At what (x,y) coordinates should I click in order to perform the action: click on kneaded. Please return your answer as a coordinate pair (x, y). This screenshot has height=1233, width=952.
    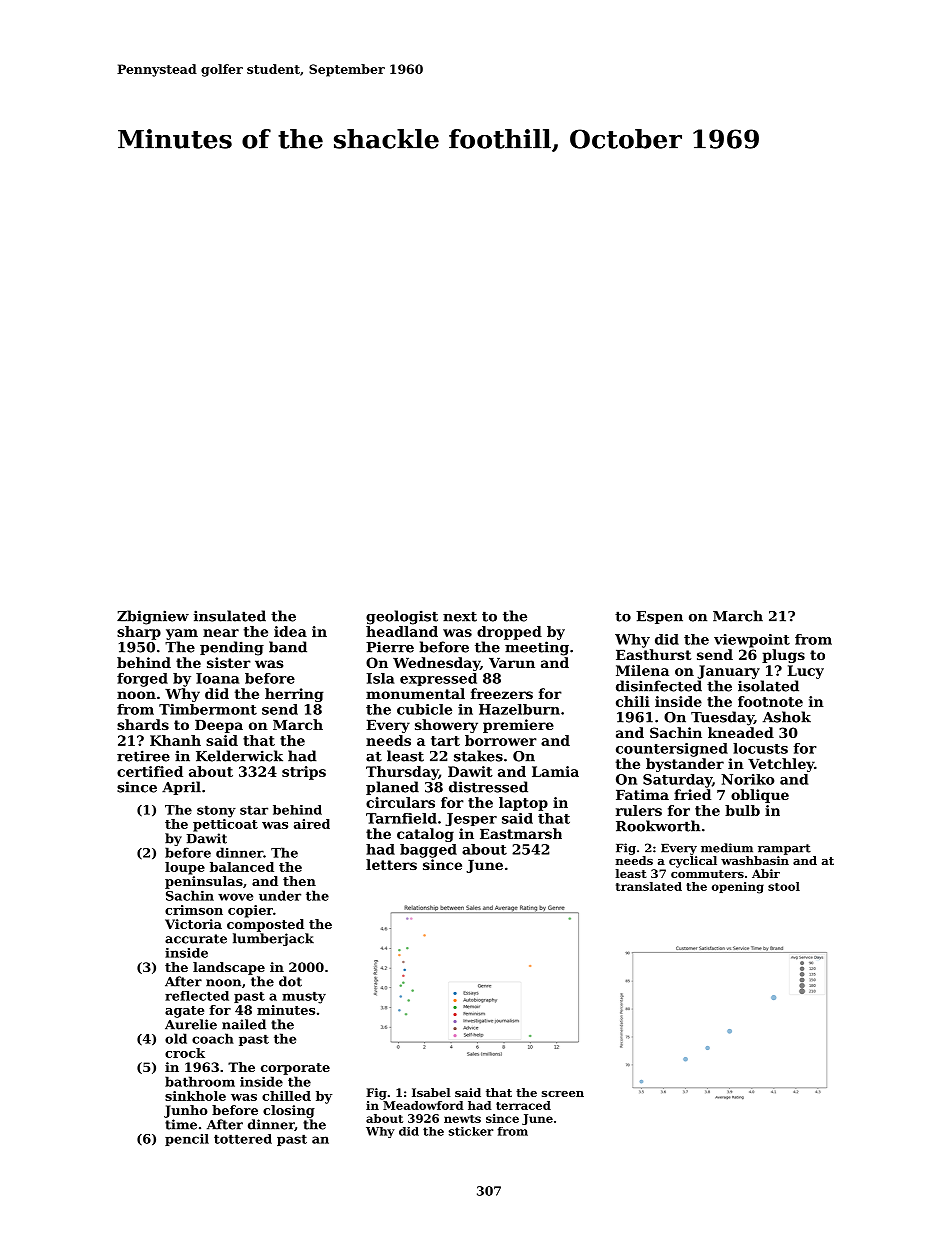
    Looking at the image, I should click on (741, 732).
